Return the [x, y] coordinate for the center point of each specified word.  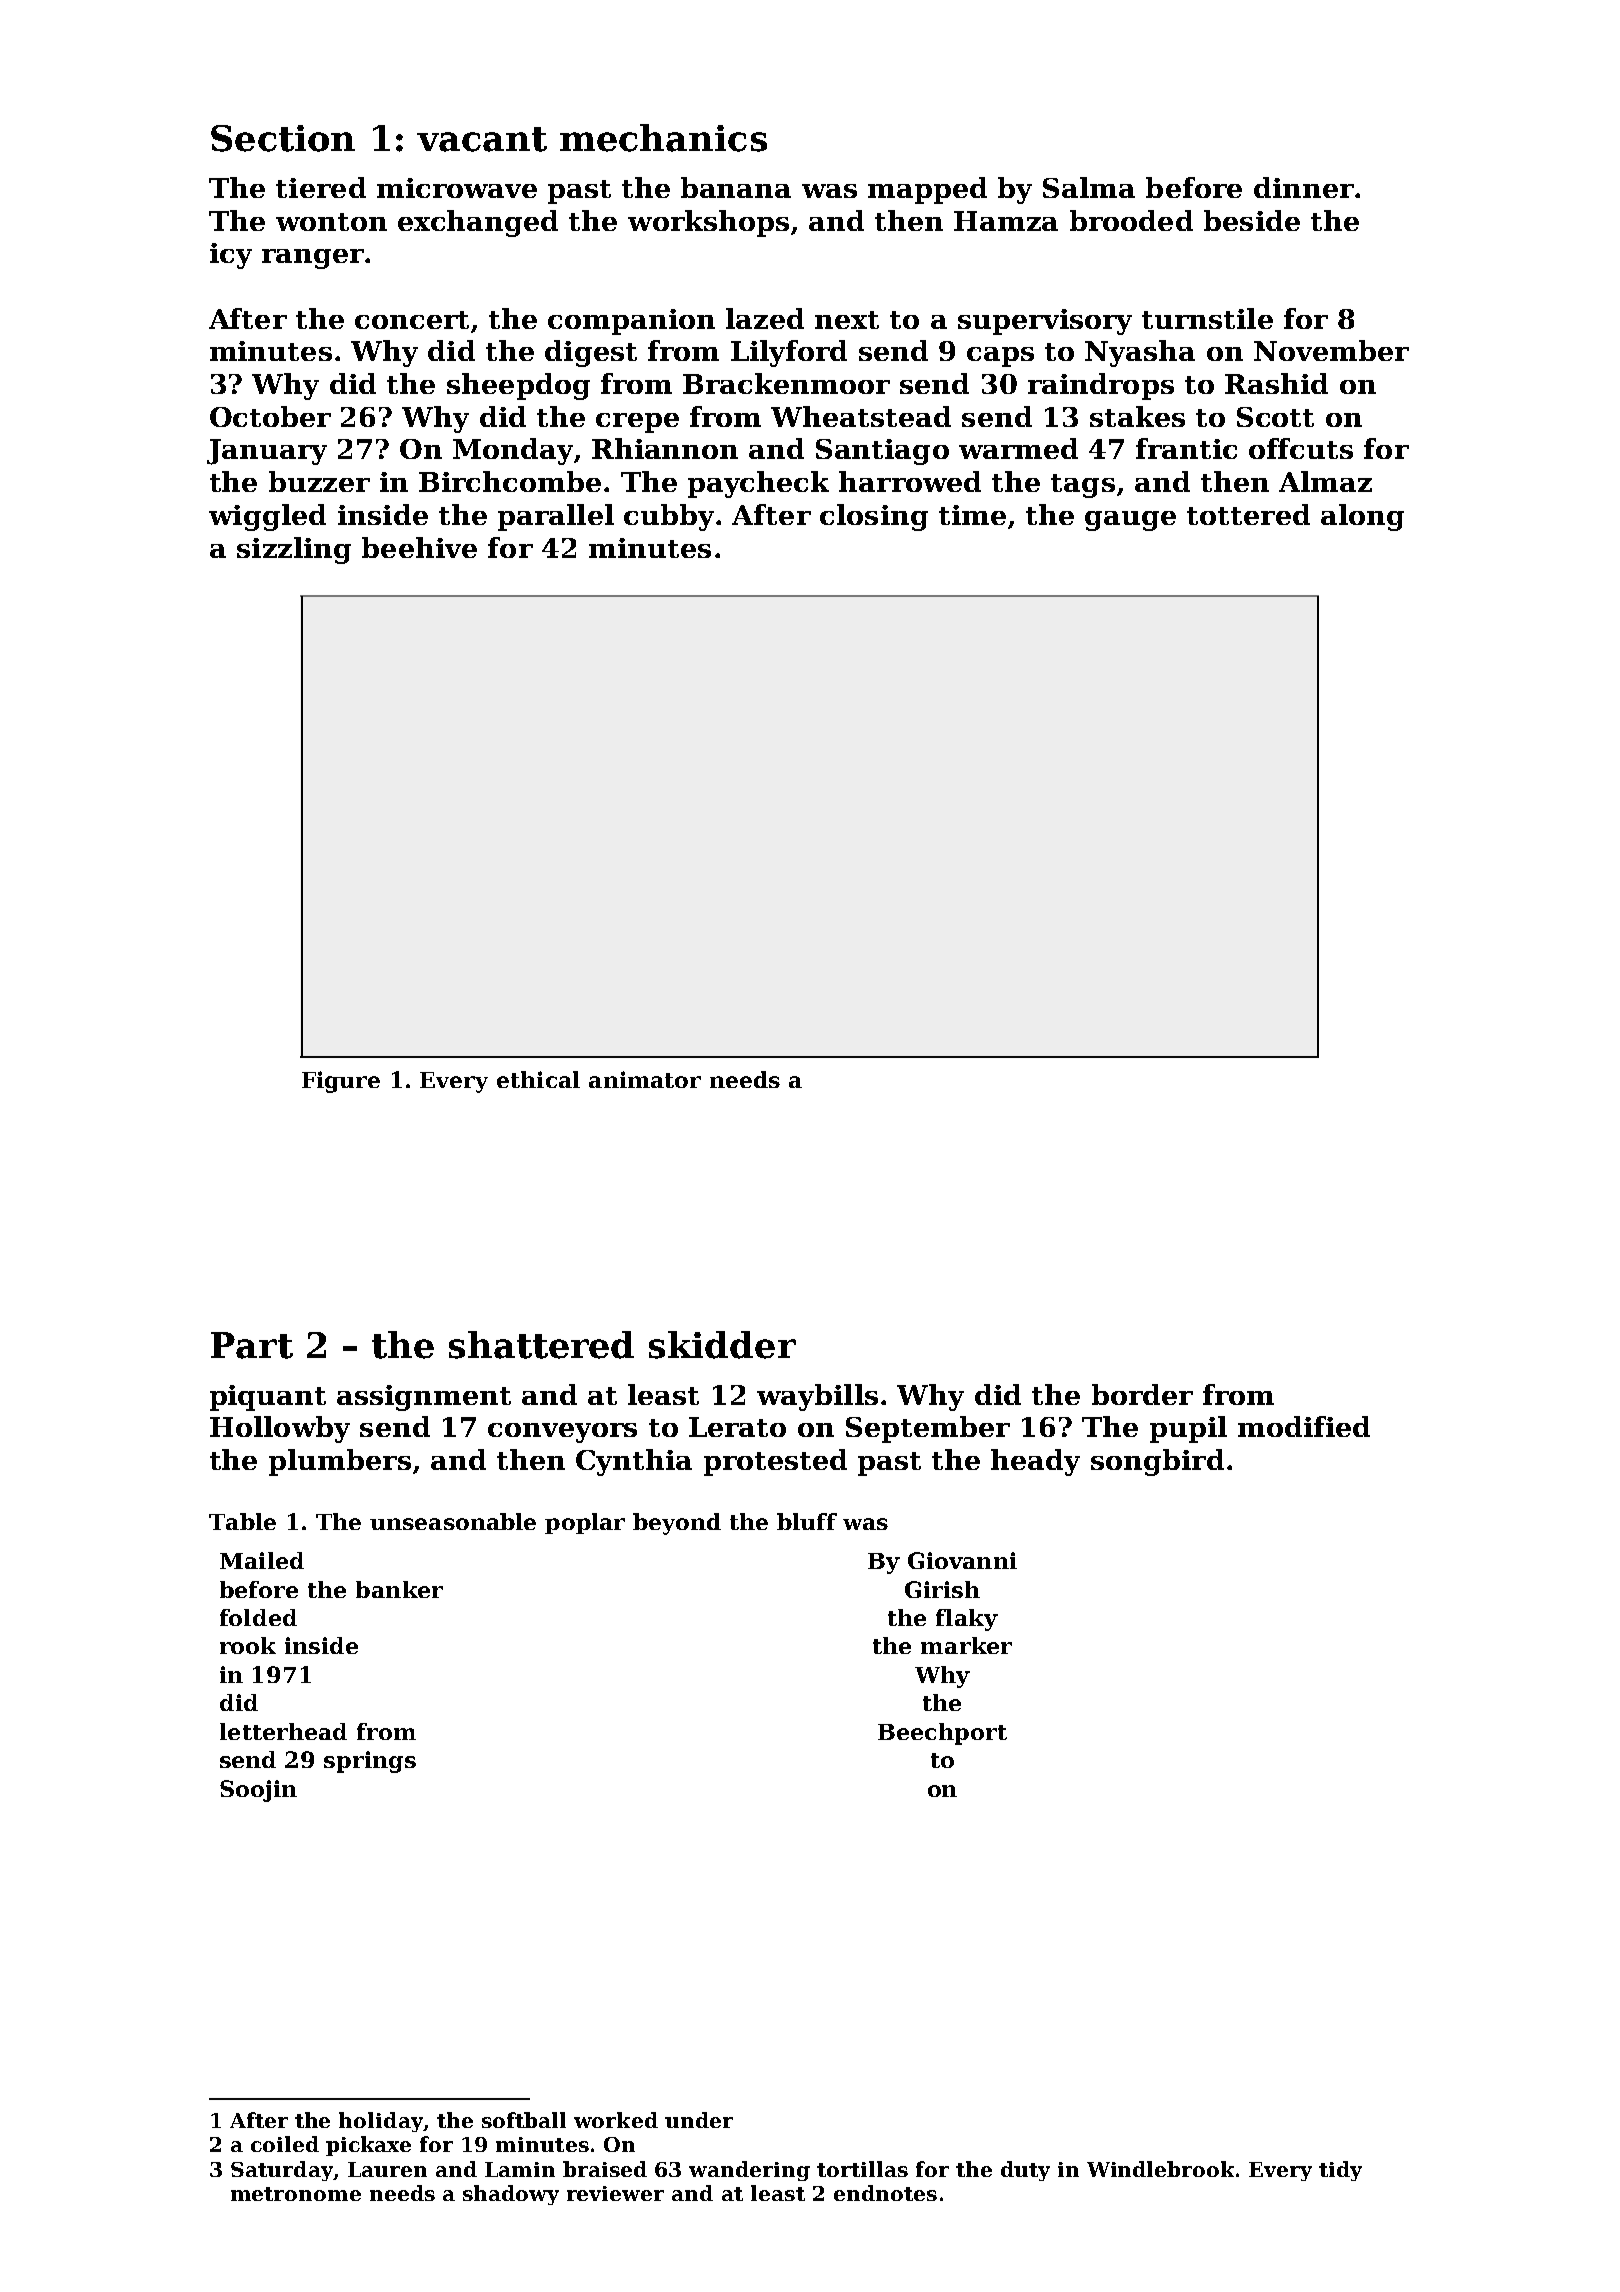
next [847, 320]
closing [874, 517]
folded [258, 1617]
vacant [482, 139]
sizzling [294, 550]
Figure [341, 1082]
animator [645, 1079]
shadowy [511, 2195]
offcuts [1301, 448]
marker [966, 1645]
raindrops [1101, 386]
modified [1304, 1426]
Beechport [942, 1734]
